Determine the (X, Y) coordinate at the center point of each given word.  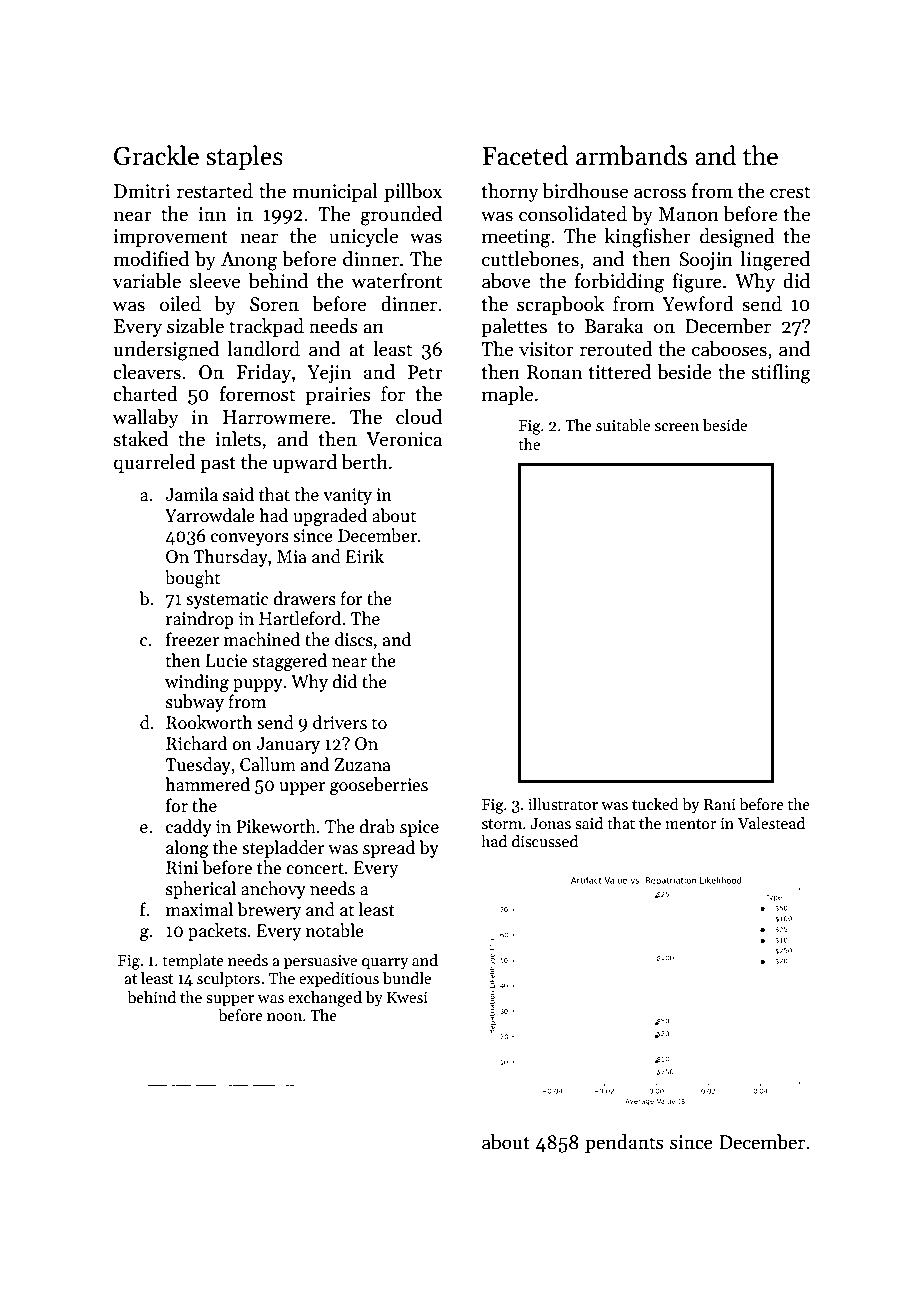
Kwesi (407, 997)
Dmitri (142, 191)
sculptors (228, 979)
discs (354, 639)
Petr (425, 372)
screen (677, 427)
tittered (620, 372)
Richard (196, 743)
